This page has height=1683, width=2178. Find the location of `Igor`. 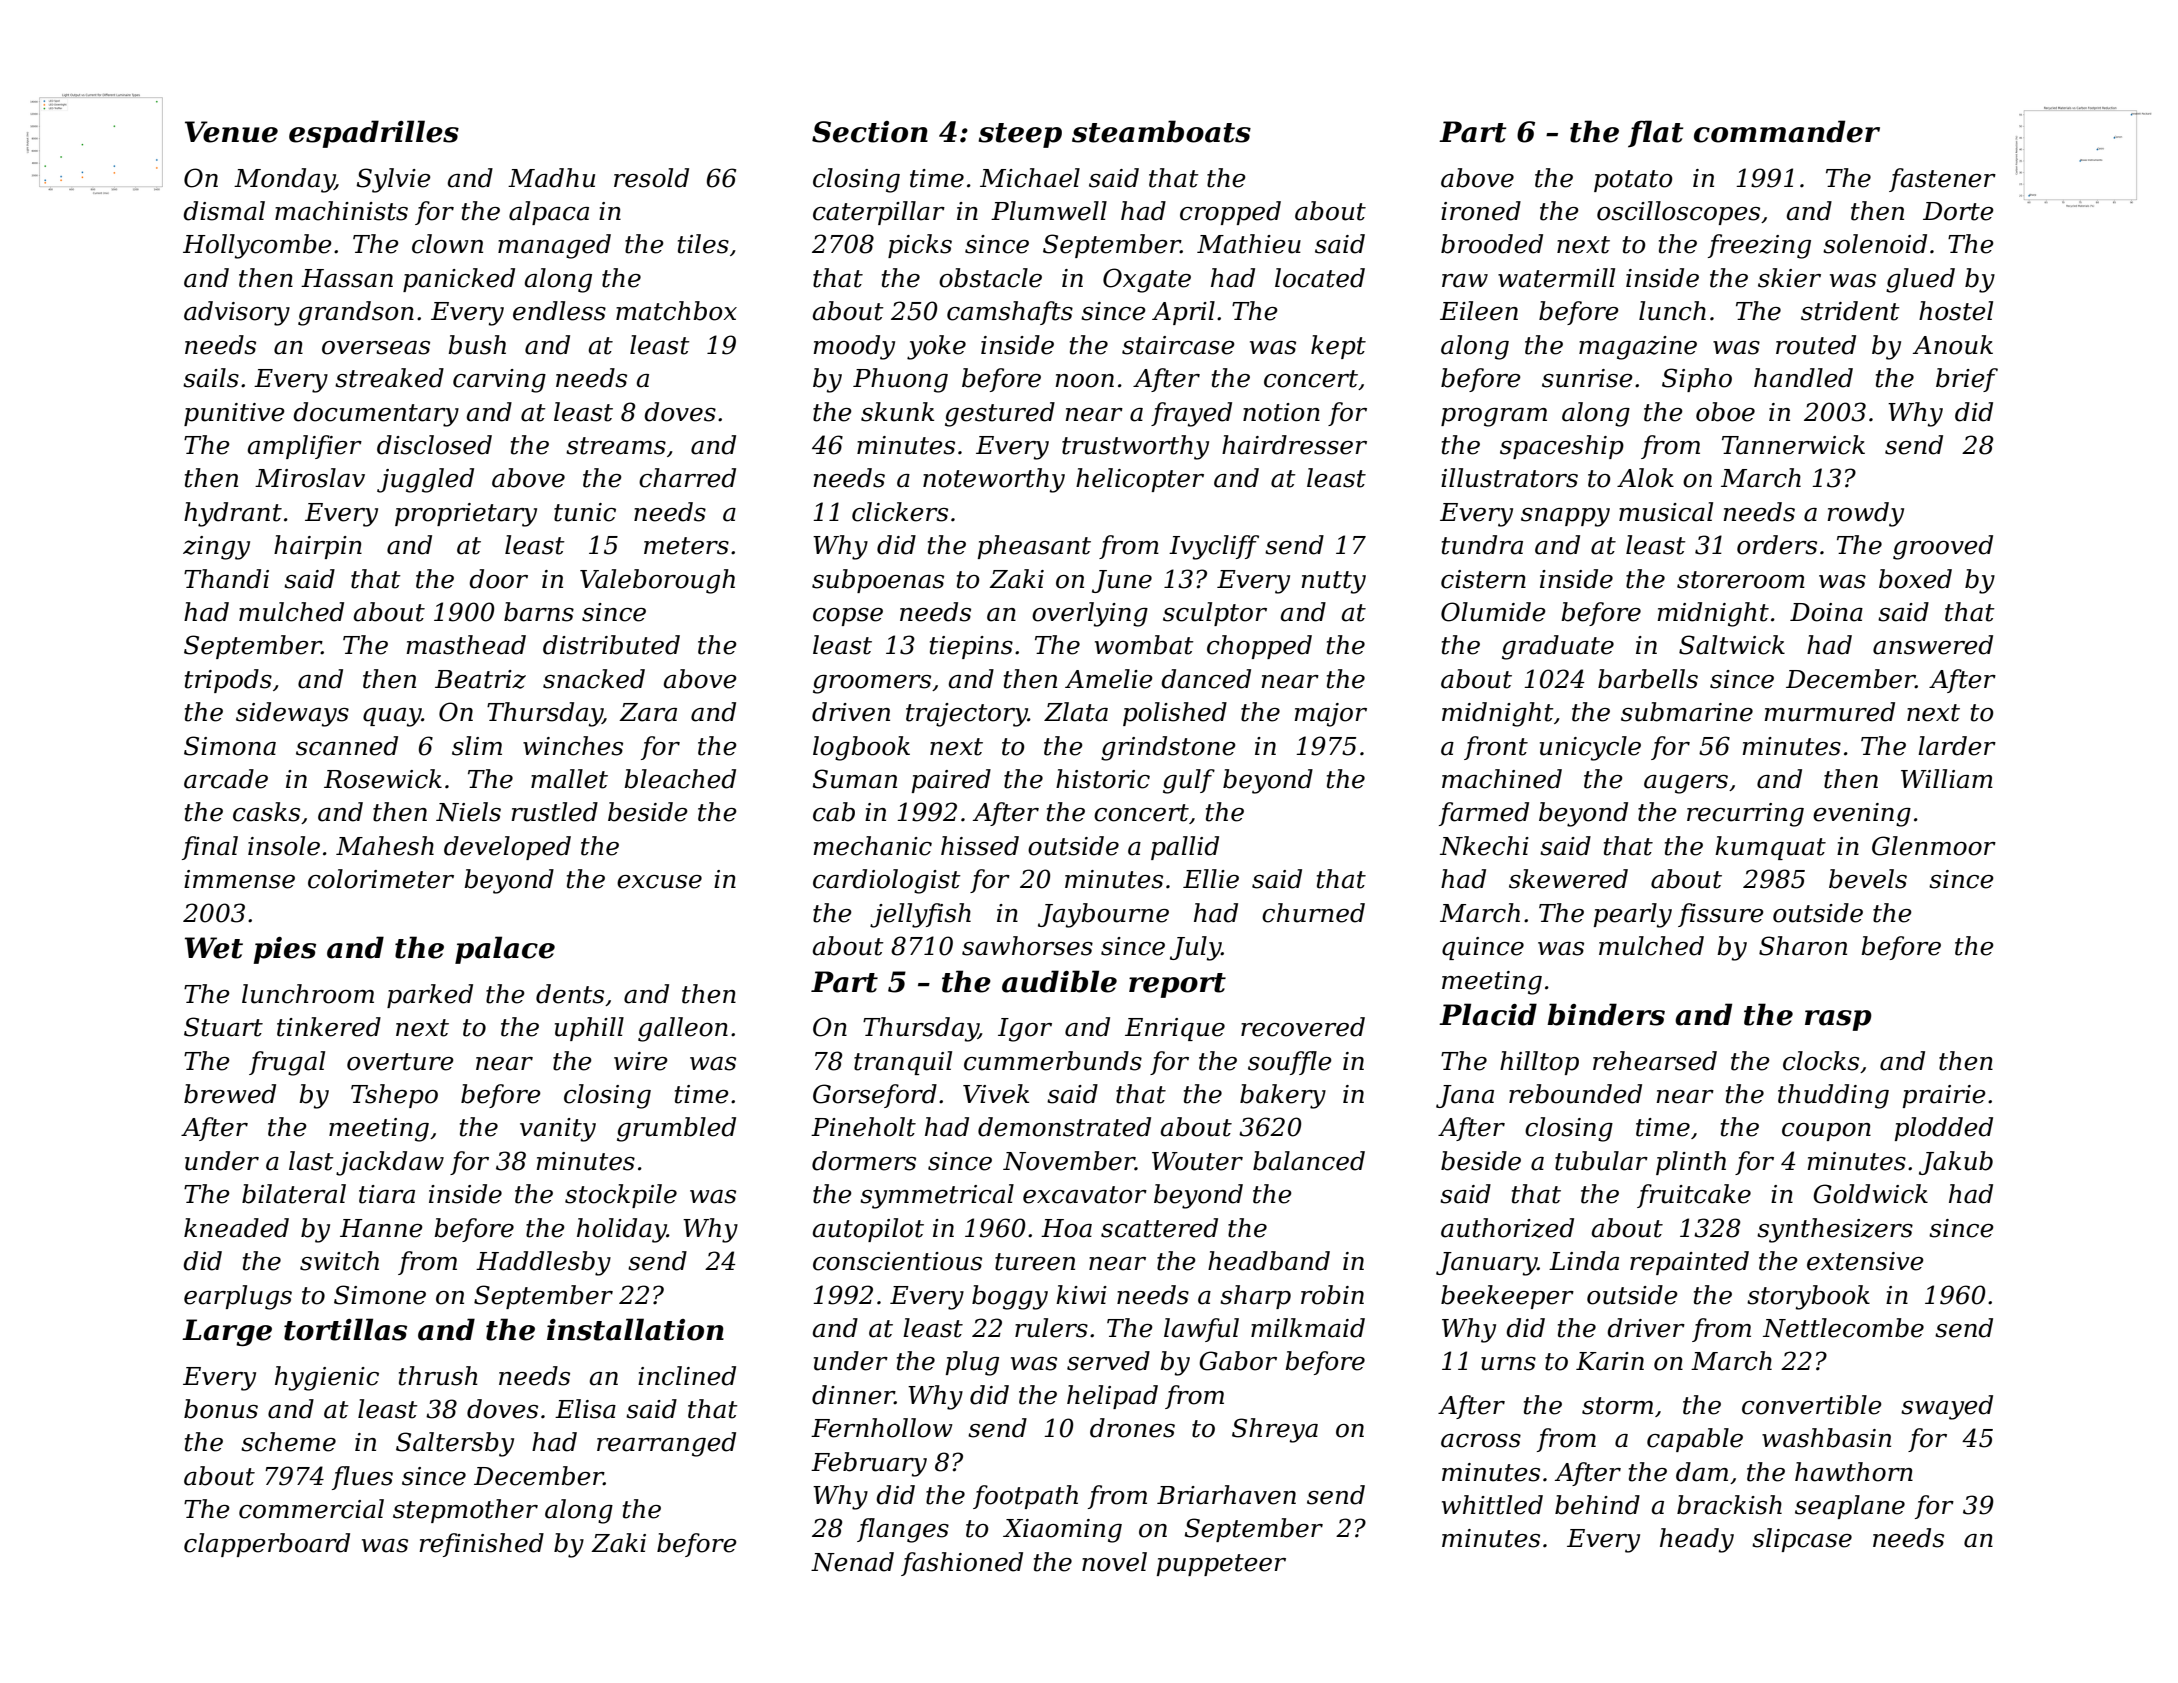

Igor is located at coordinates (1025, 1030).
